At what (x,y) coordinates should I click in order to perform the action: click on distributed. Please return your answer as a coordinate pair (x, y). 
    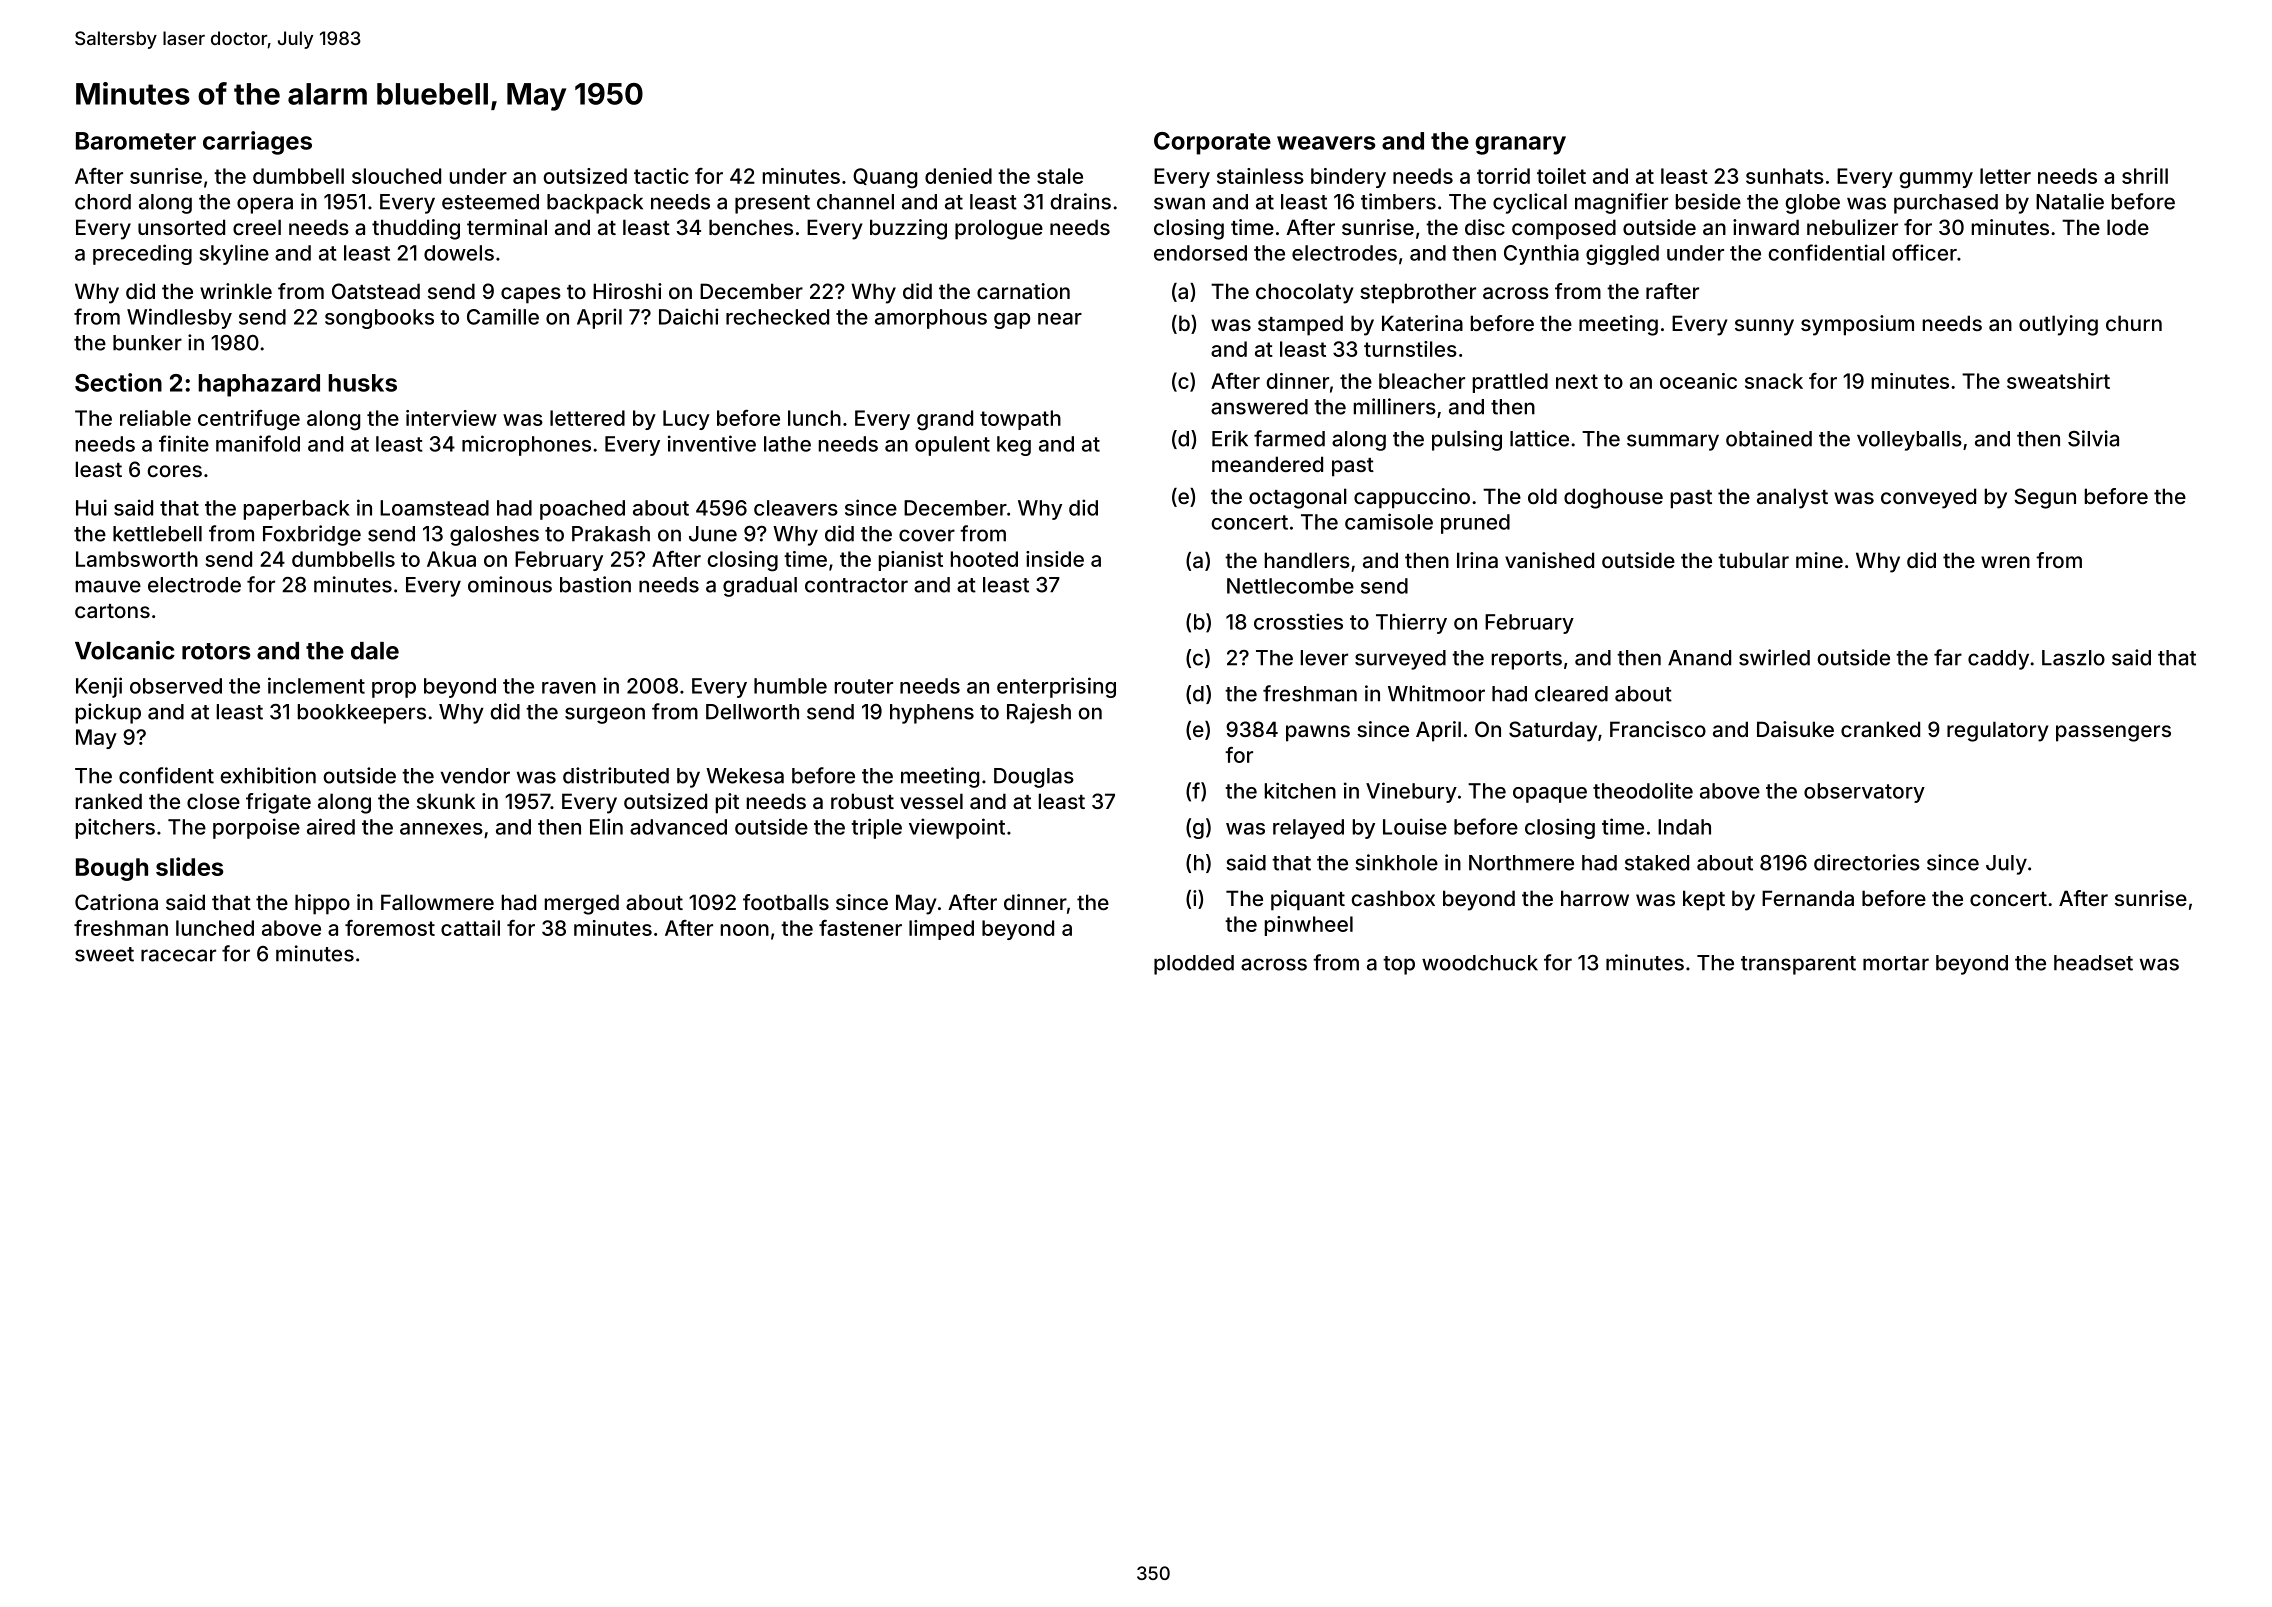
    Looking at the image, I should click on (616, 775).
